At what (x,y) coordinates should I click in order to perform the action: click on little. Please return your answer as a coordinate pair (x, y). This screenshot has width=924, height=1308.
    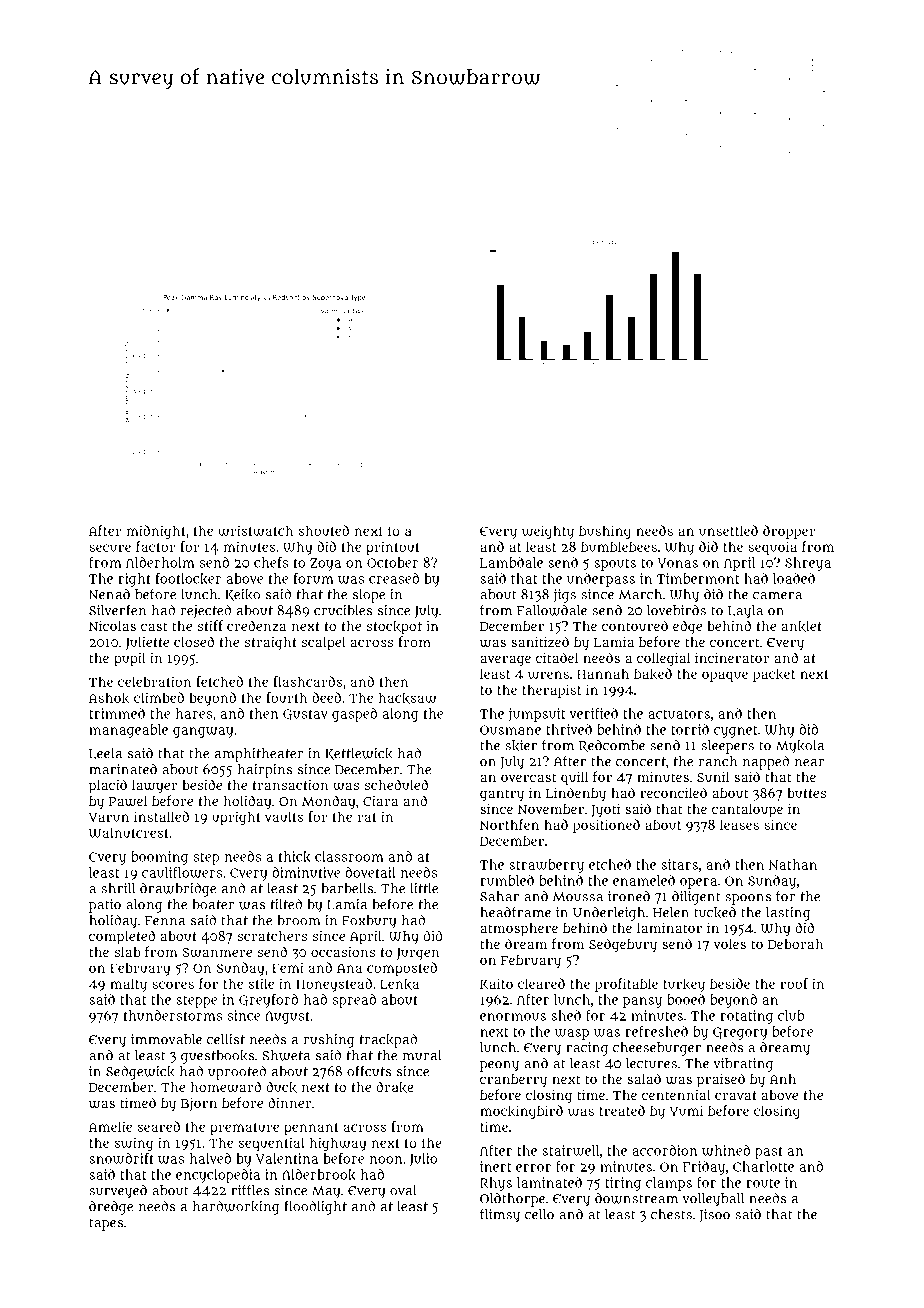
    Looking at the image, I should click on (424, 888).
